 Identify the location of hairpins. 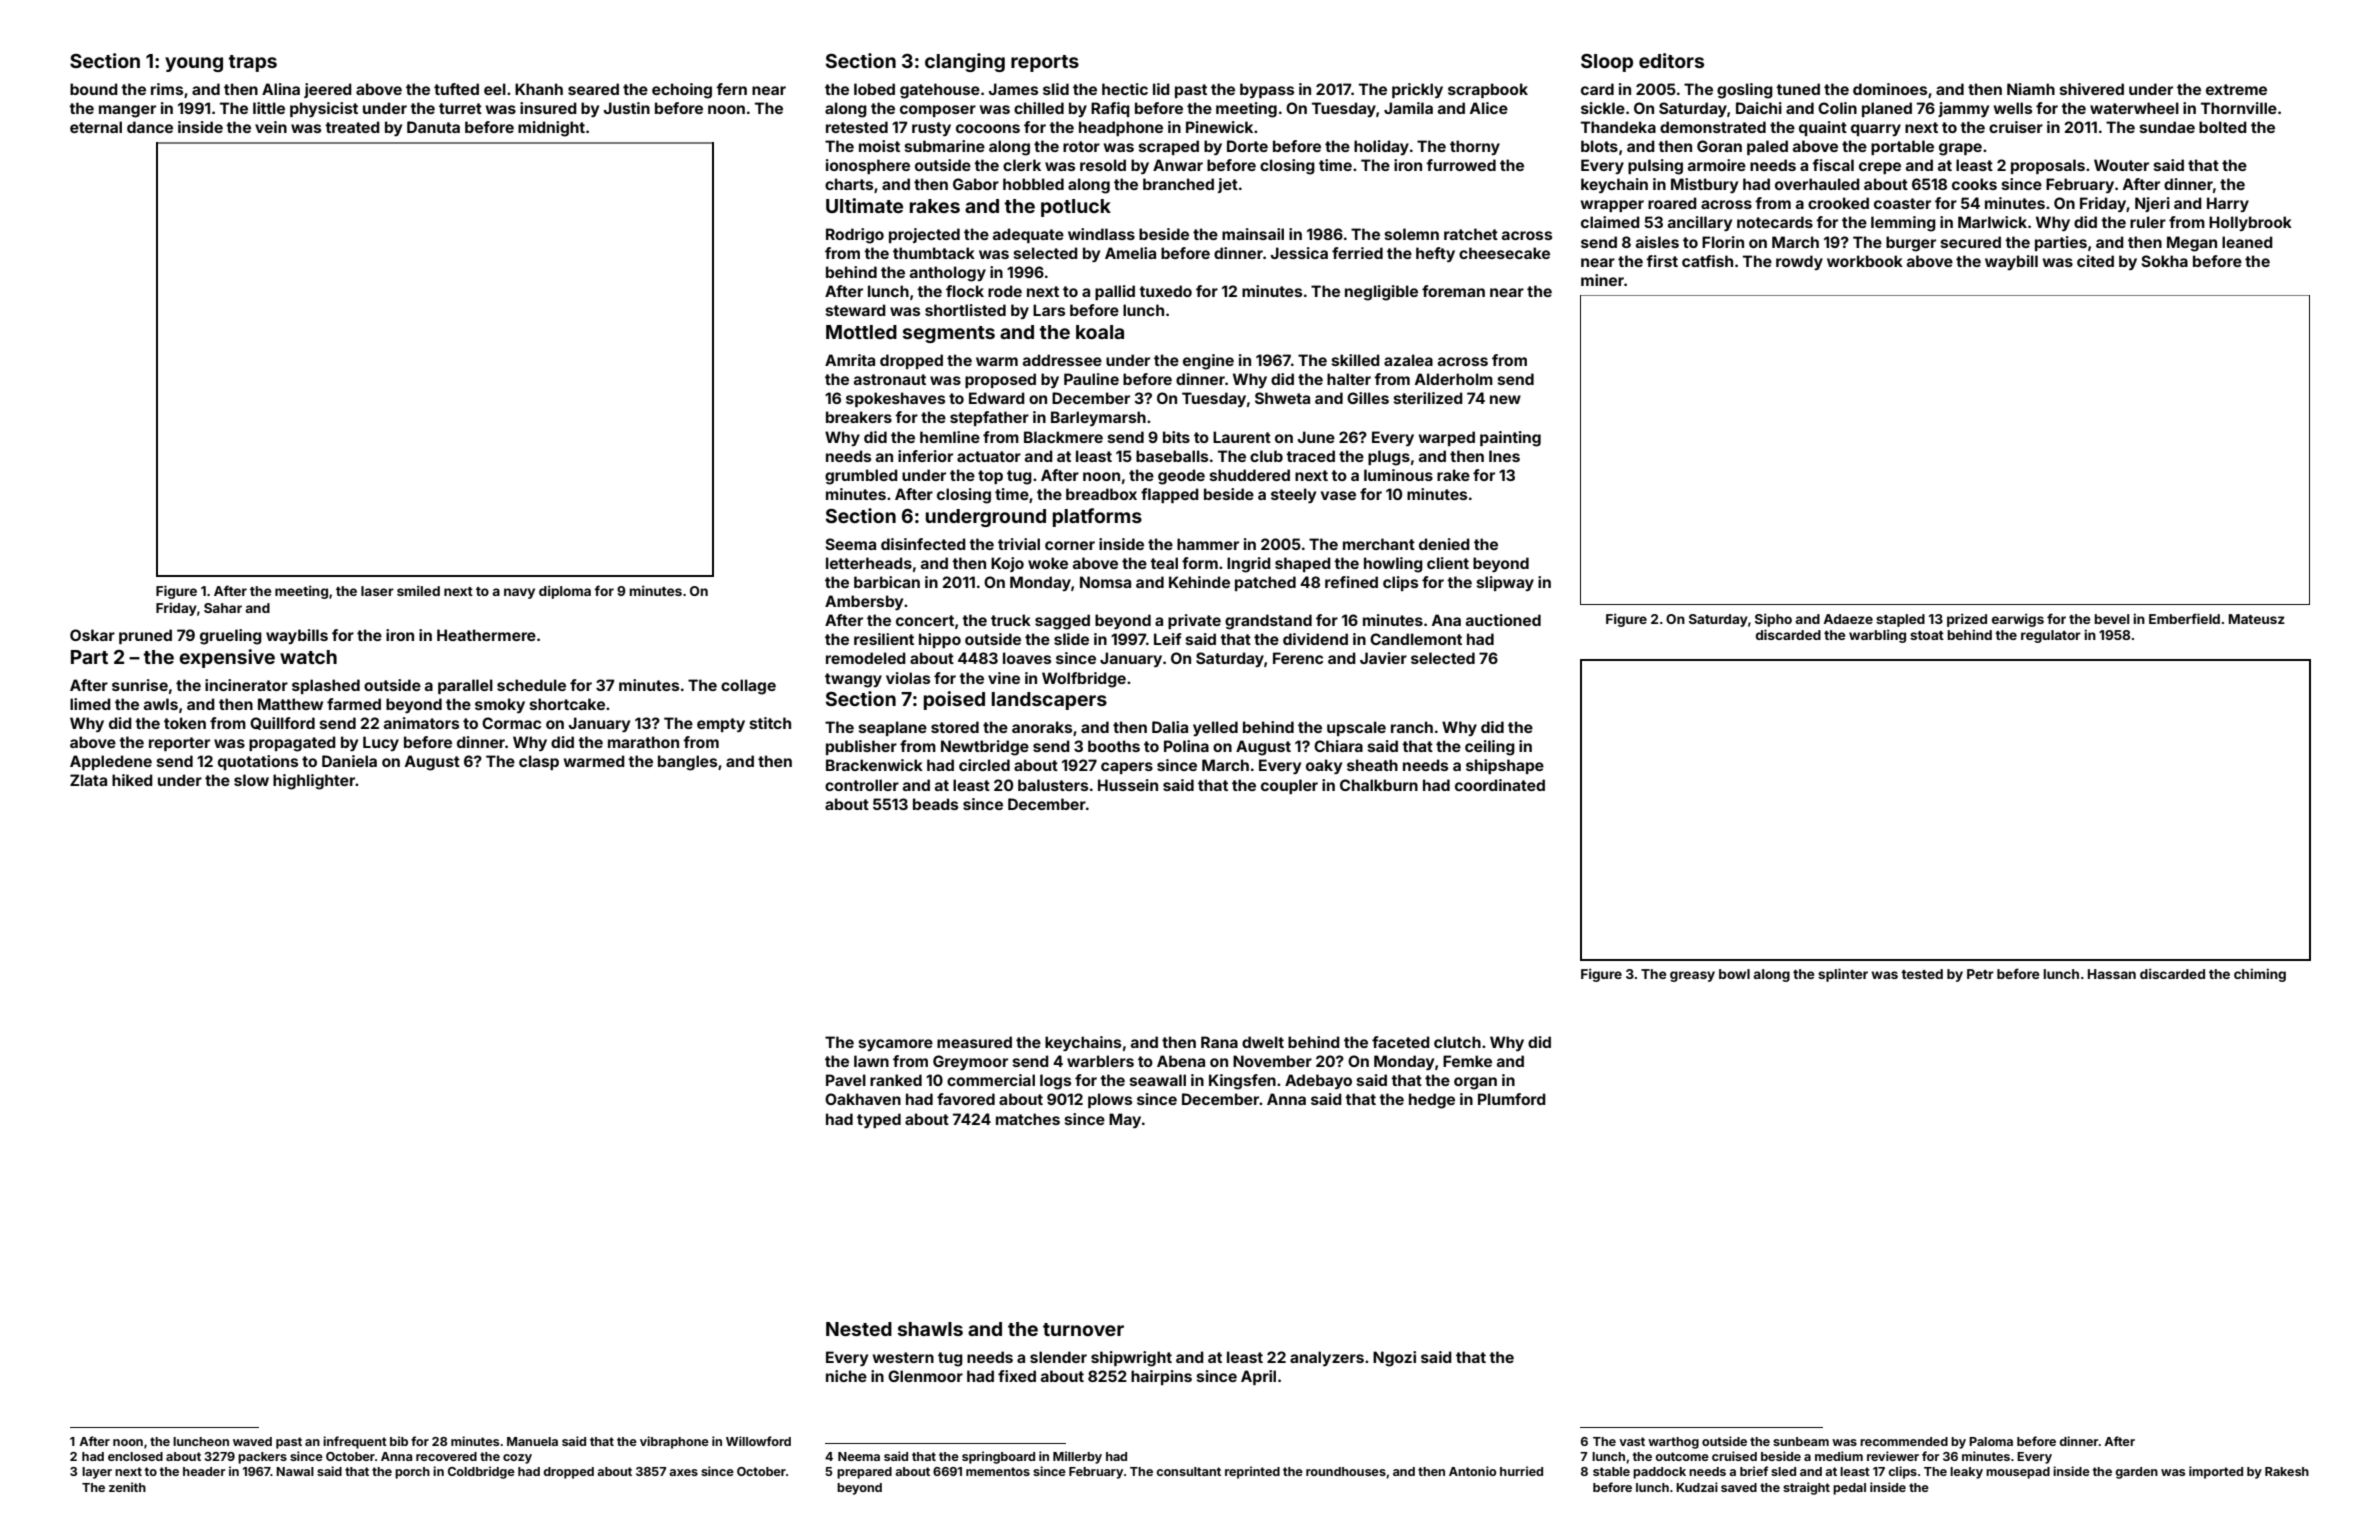
(1161, 1377).
